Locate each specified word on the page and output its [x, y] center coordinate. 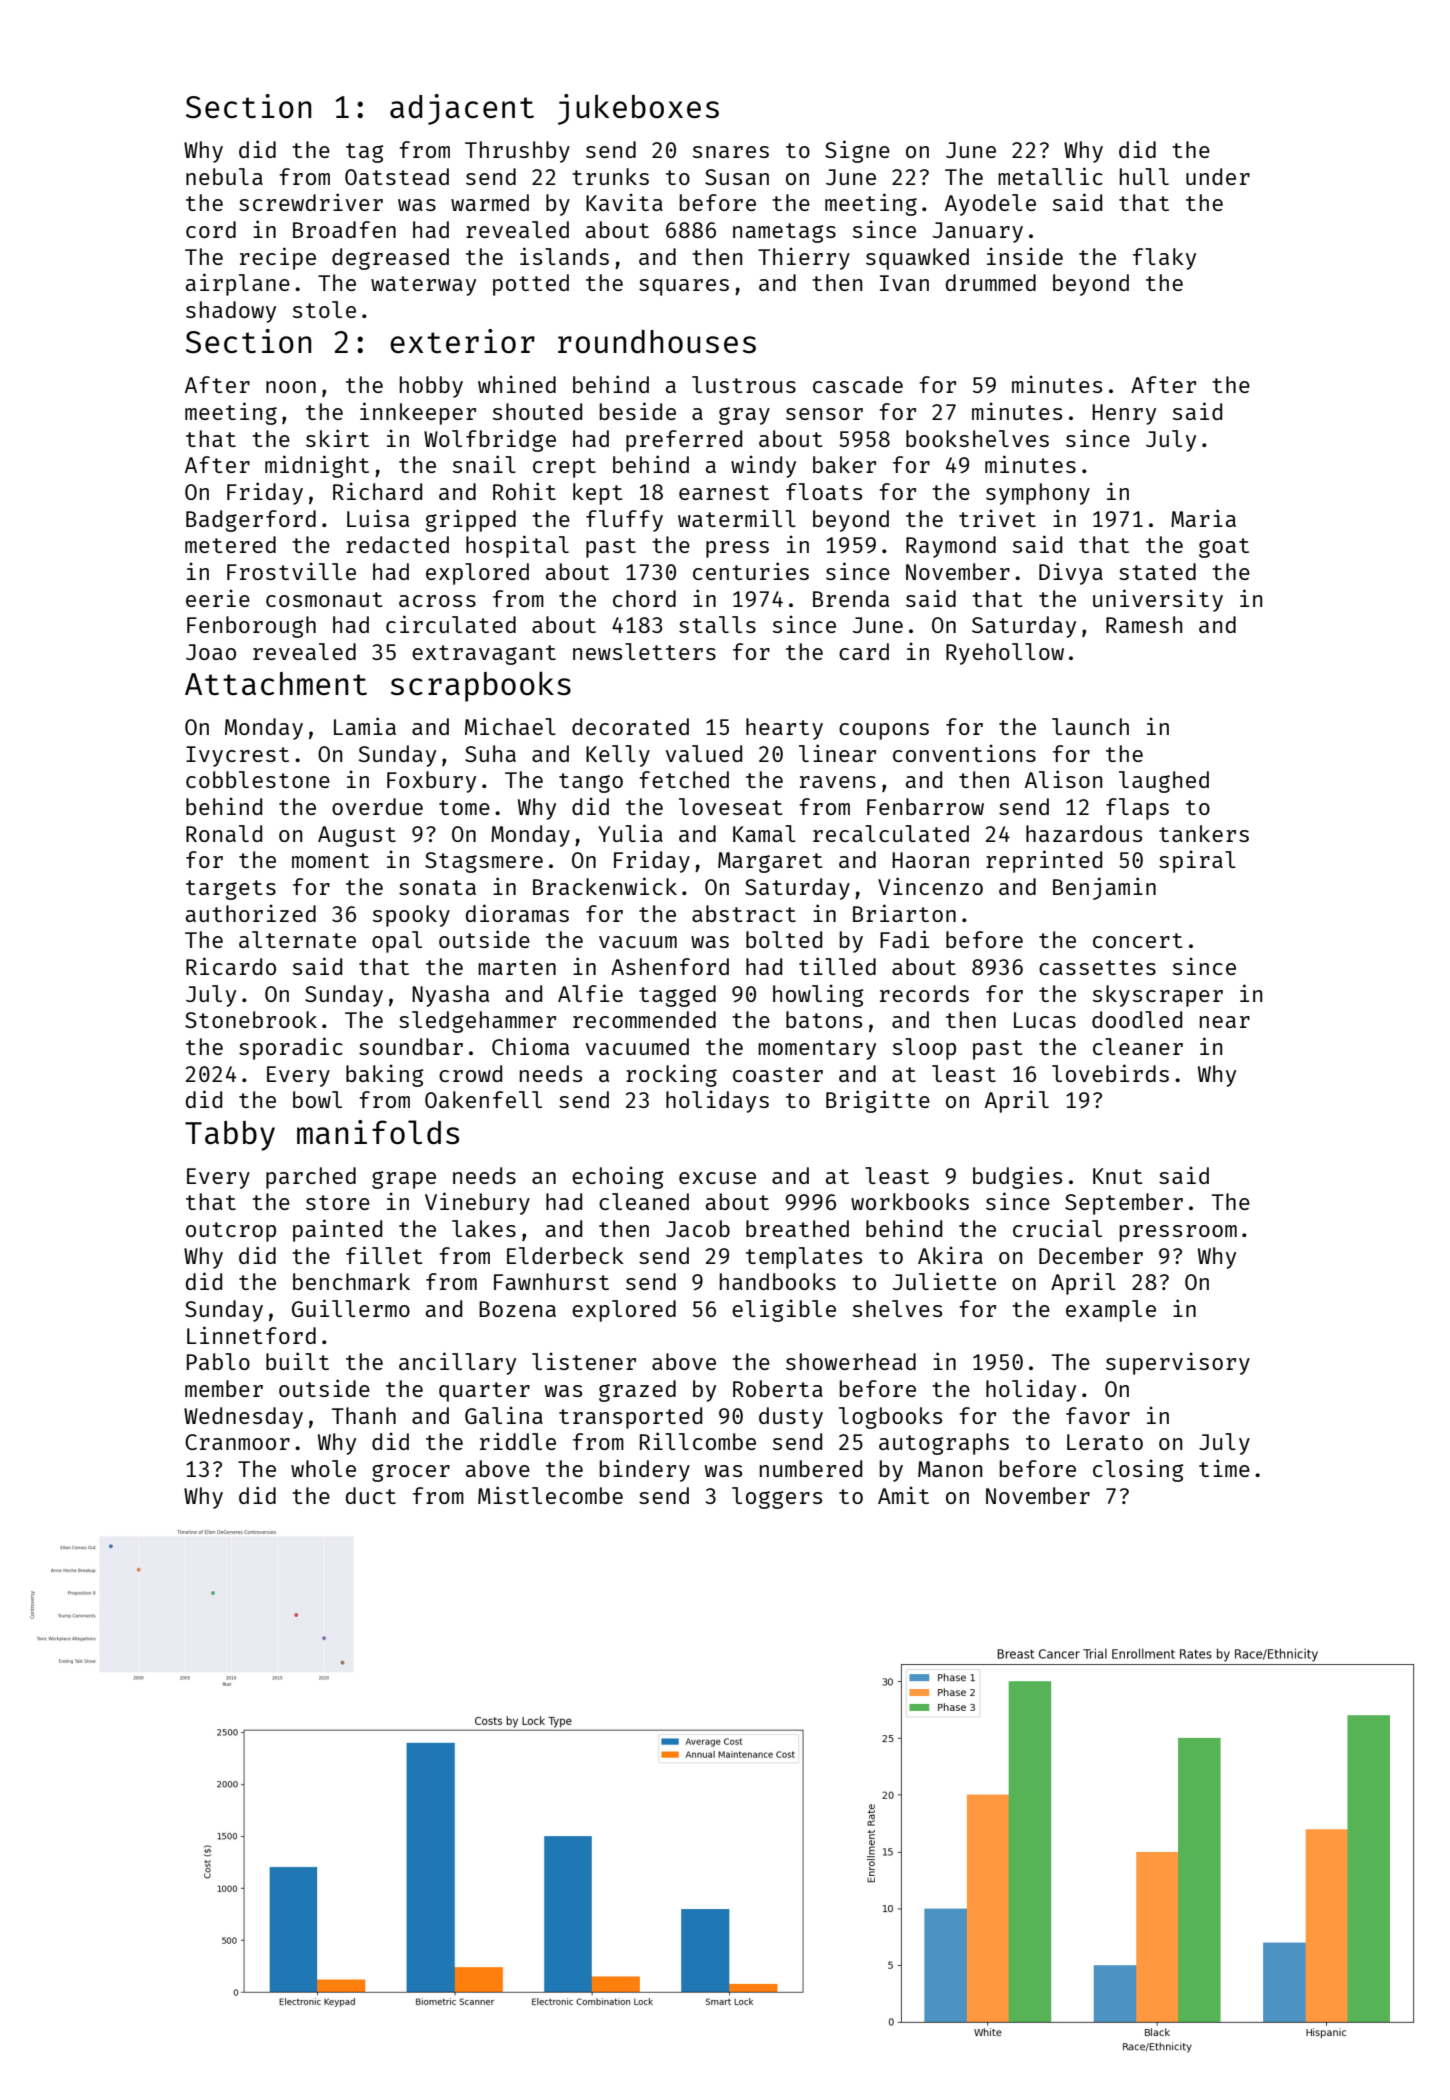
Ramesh [1144, 624]
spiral [1197, 862]
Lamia [365, 726]
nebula [224, 176]
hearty [784, 729]
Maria [1203, 518]
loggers [777, 1498]
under [1218, 176]
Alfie [590, 993]
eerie [218, 598]
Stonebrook [251, 1019]
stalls [717, 624]
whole [323, 1468]
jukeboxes [638, 109]
